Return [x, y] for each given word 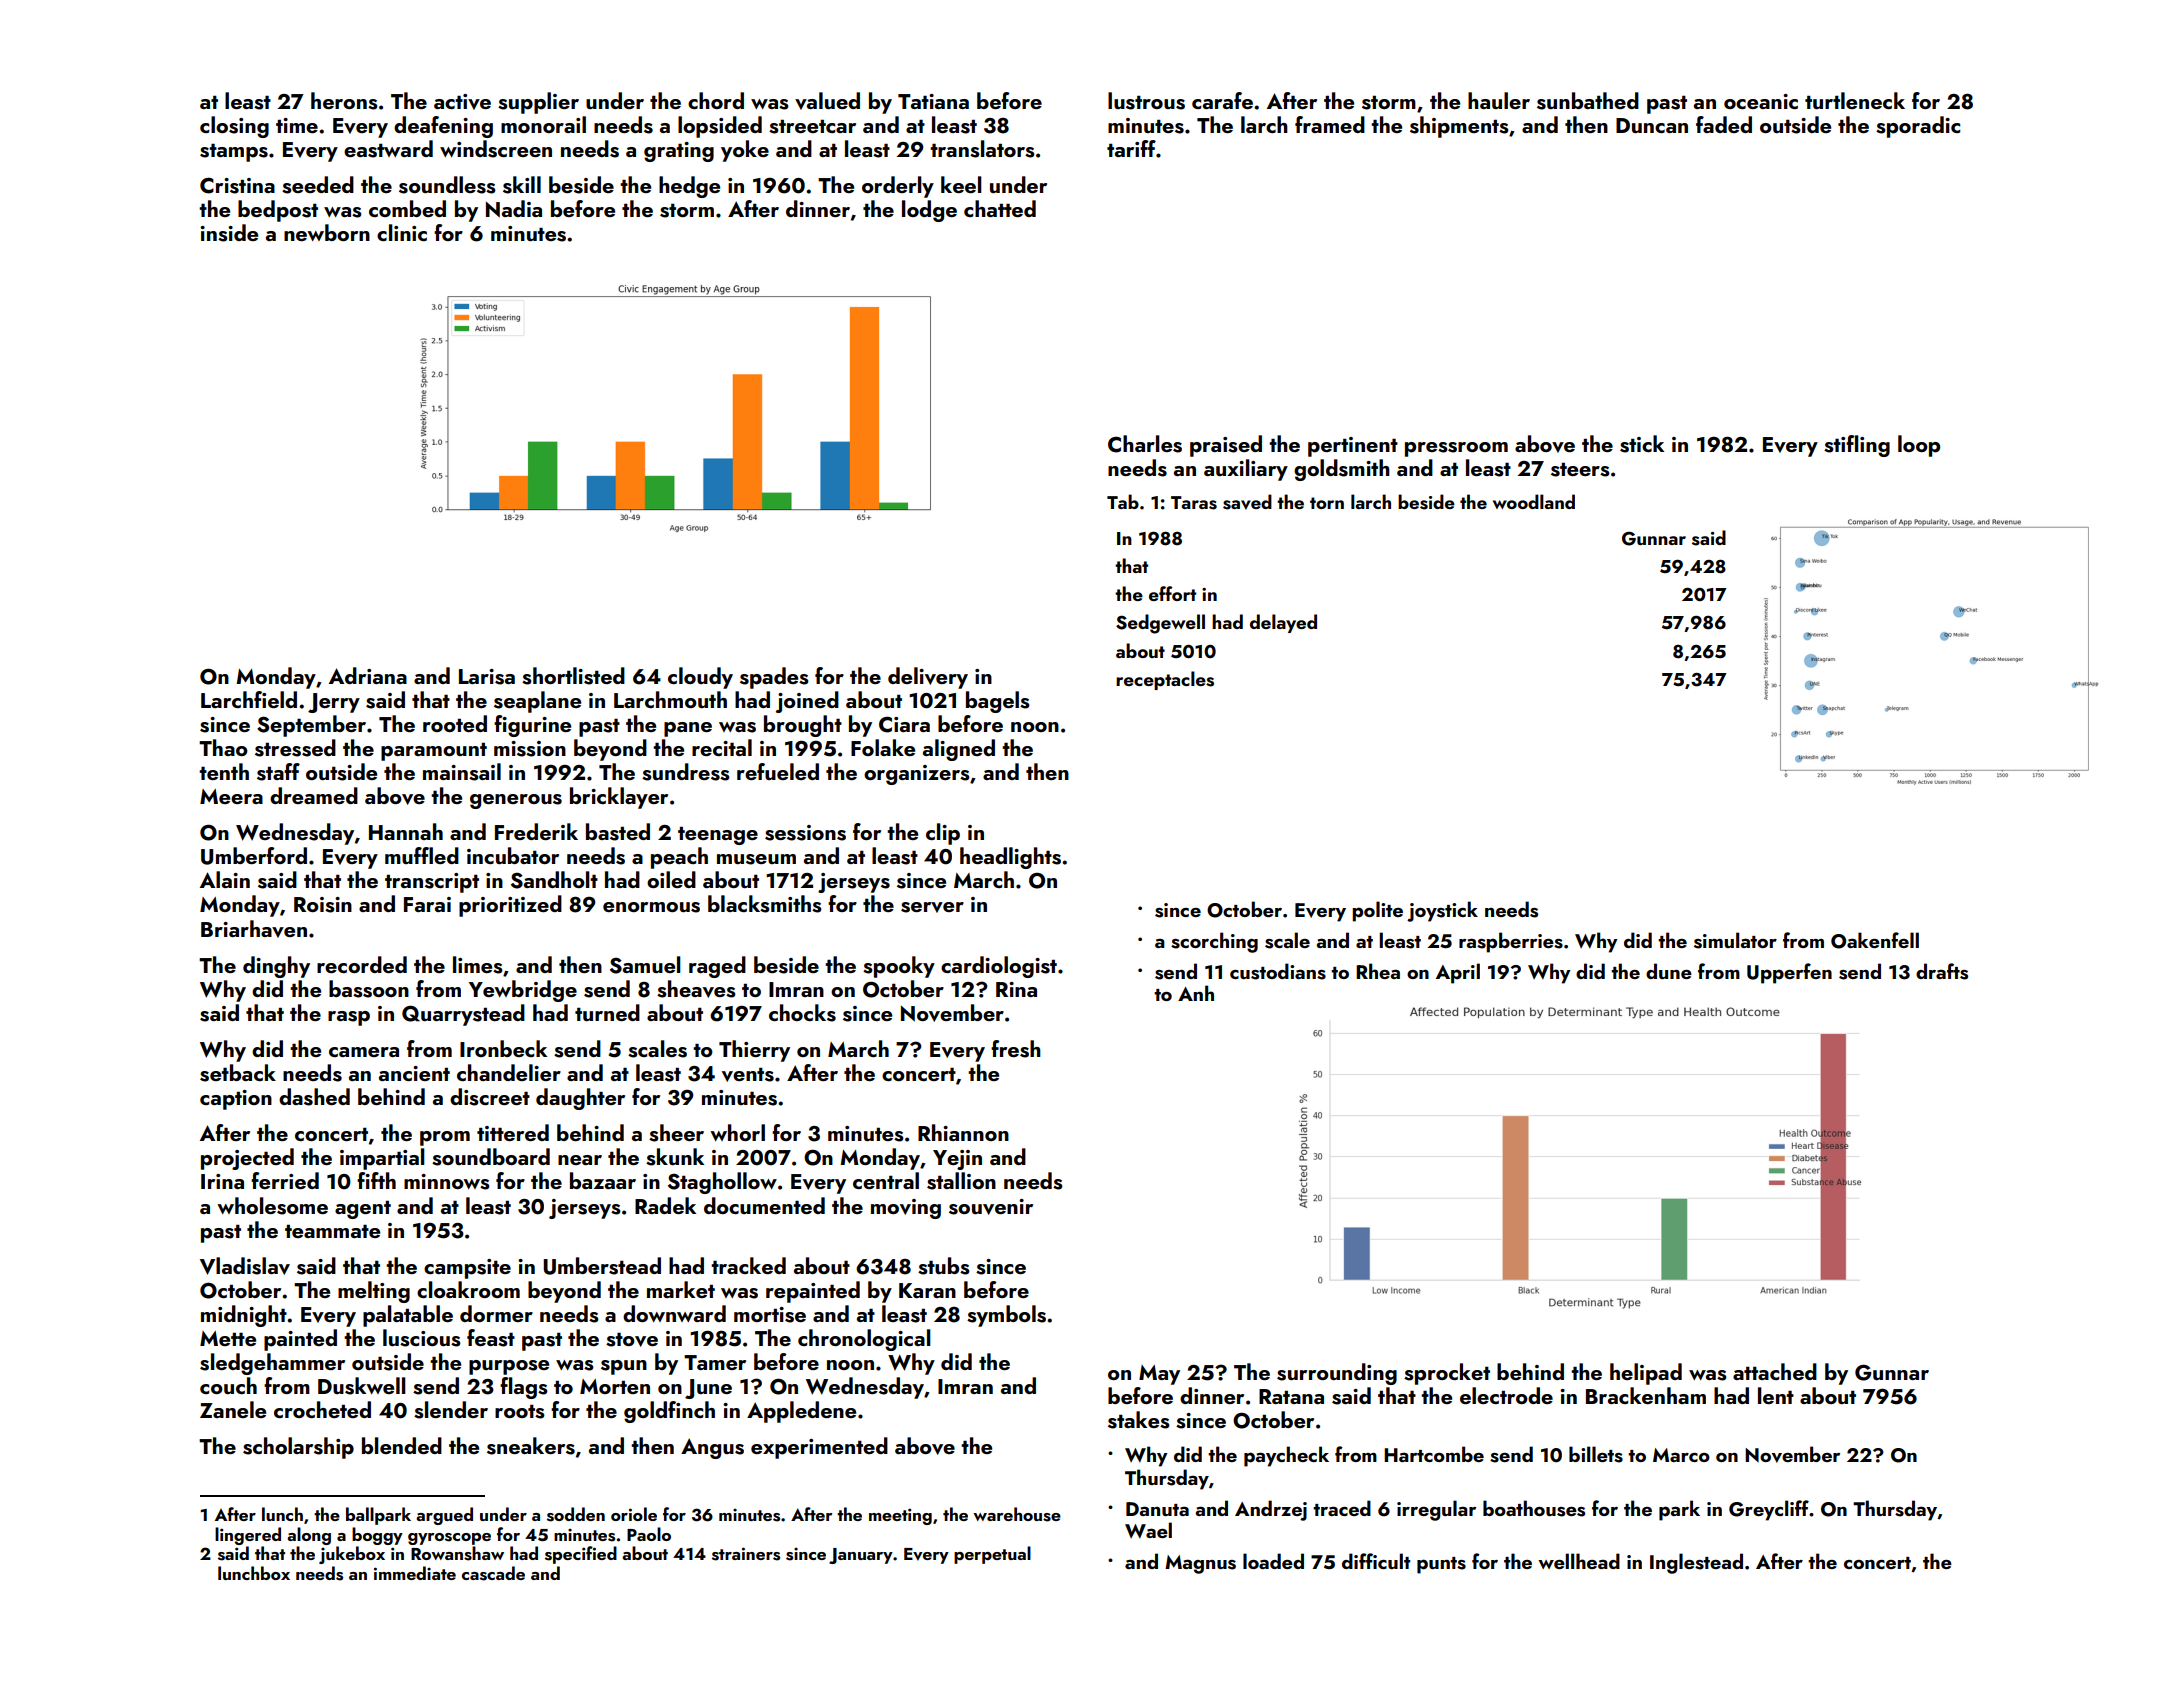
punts [1441, 1565]
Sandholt [554, 880]
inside [229, 233]
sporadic [1918, 127]
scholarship [298, 1448]
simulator [1735, 940]
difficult [1376, 1561]
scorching [1214, 942]
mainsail [462, 772]
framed [1330, 124]
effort [1172, 593]
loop [1919, 446]
